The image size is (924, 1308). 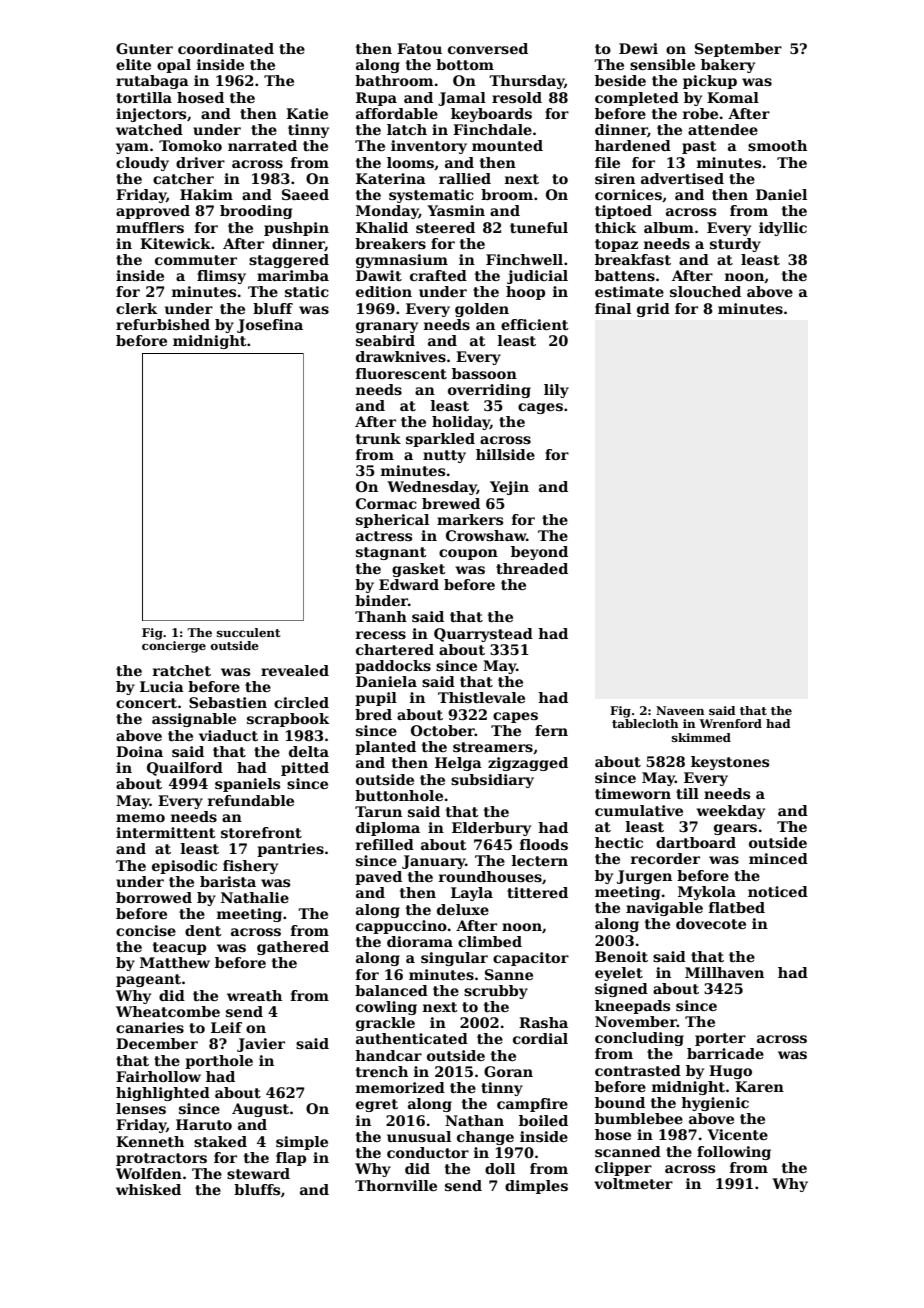 What do you see at coordinates (166, 832) in the page?
I see `intermittent` at bounding box center [166, 832].
